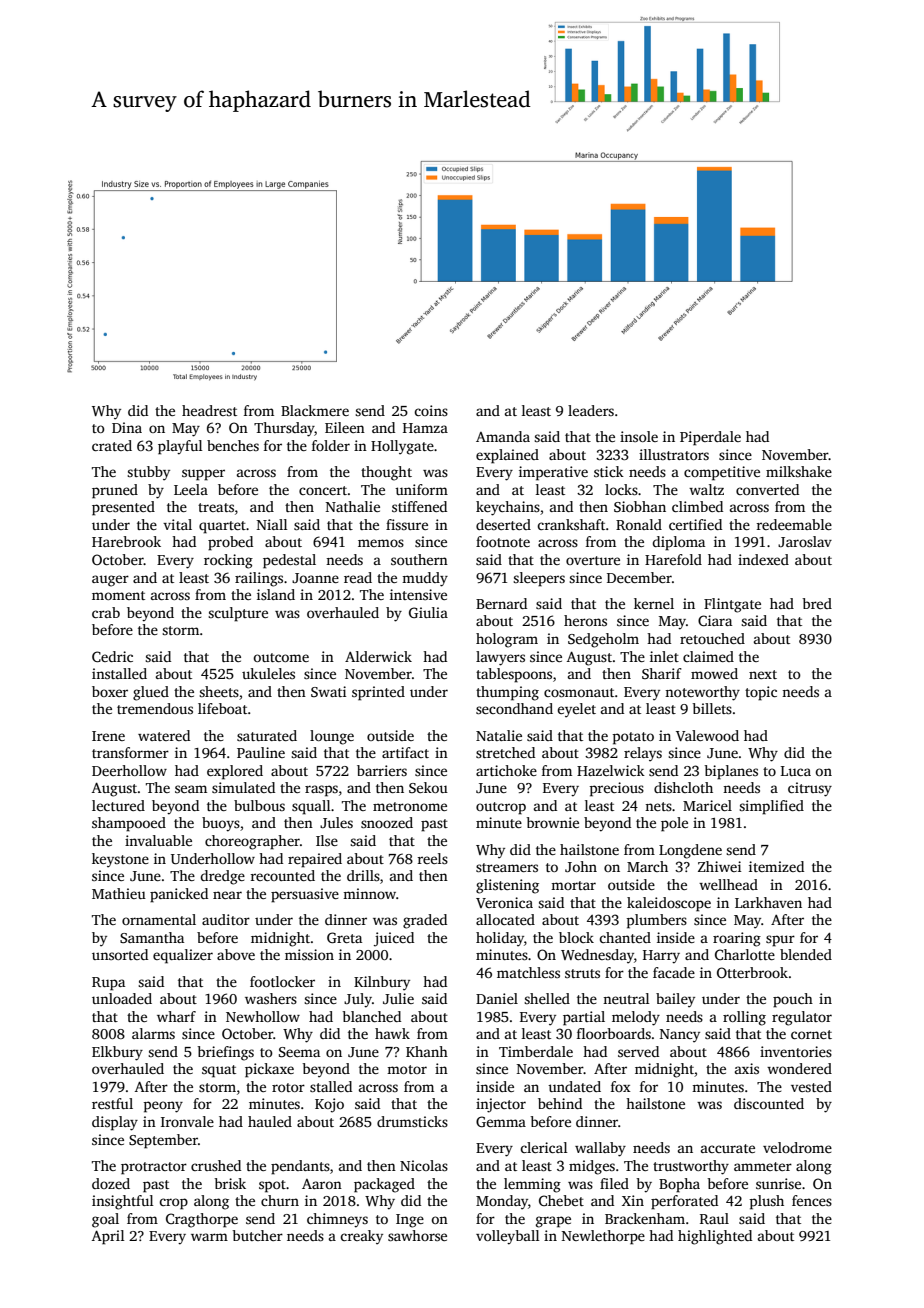 This page has height=1308, width=924. I want to click on headrest, so click(209, 410).
